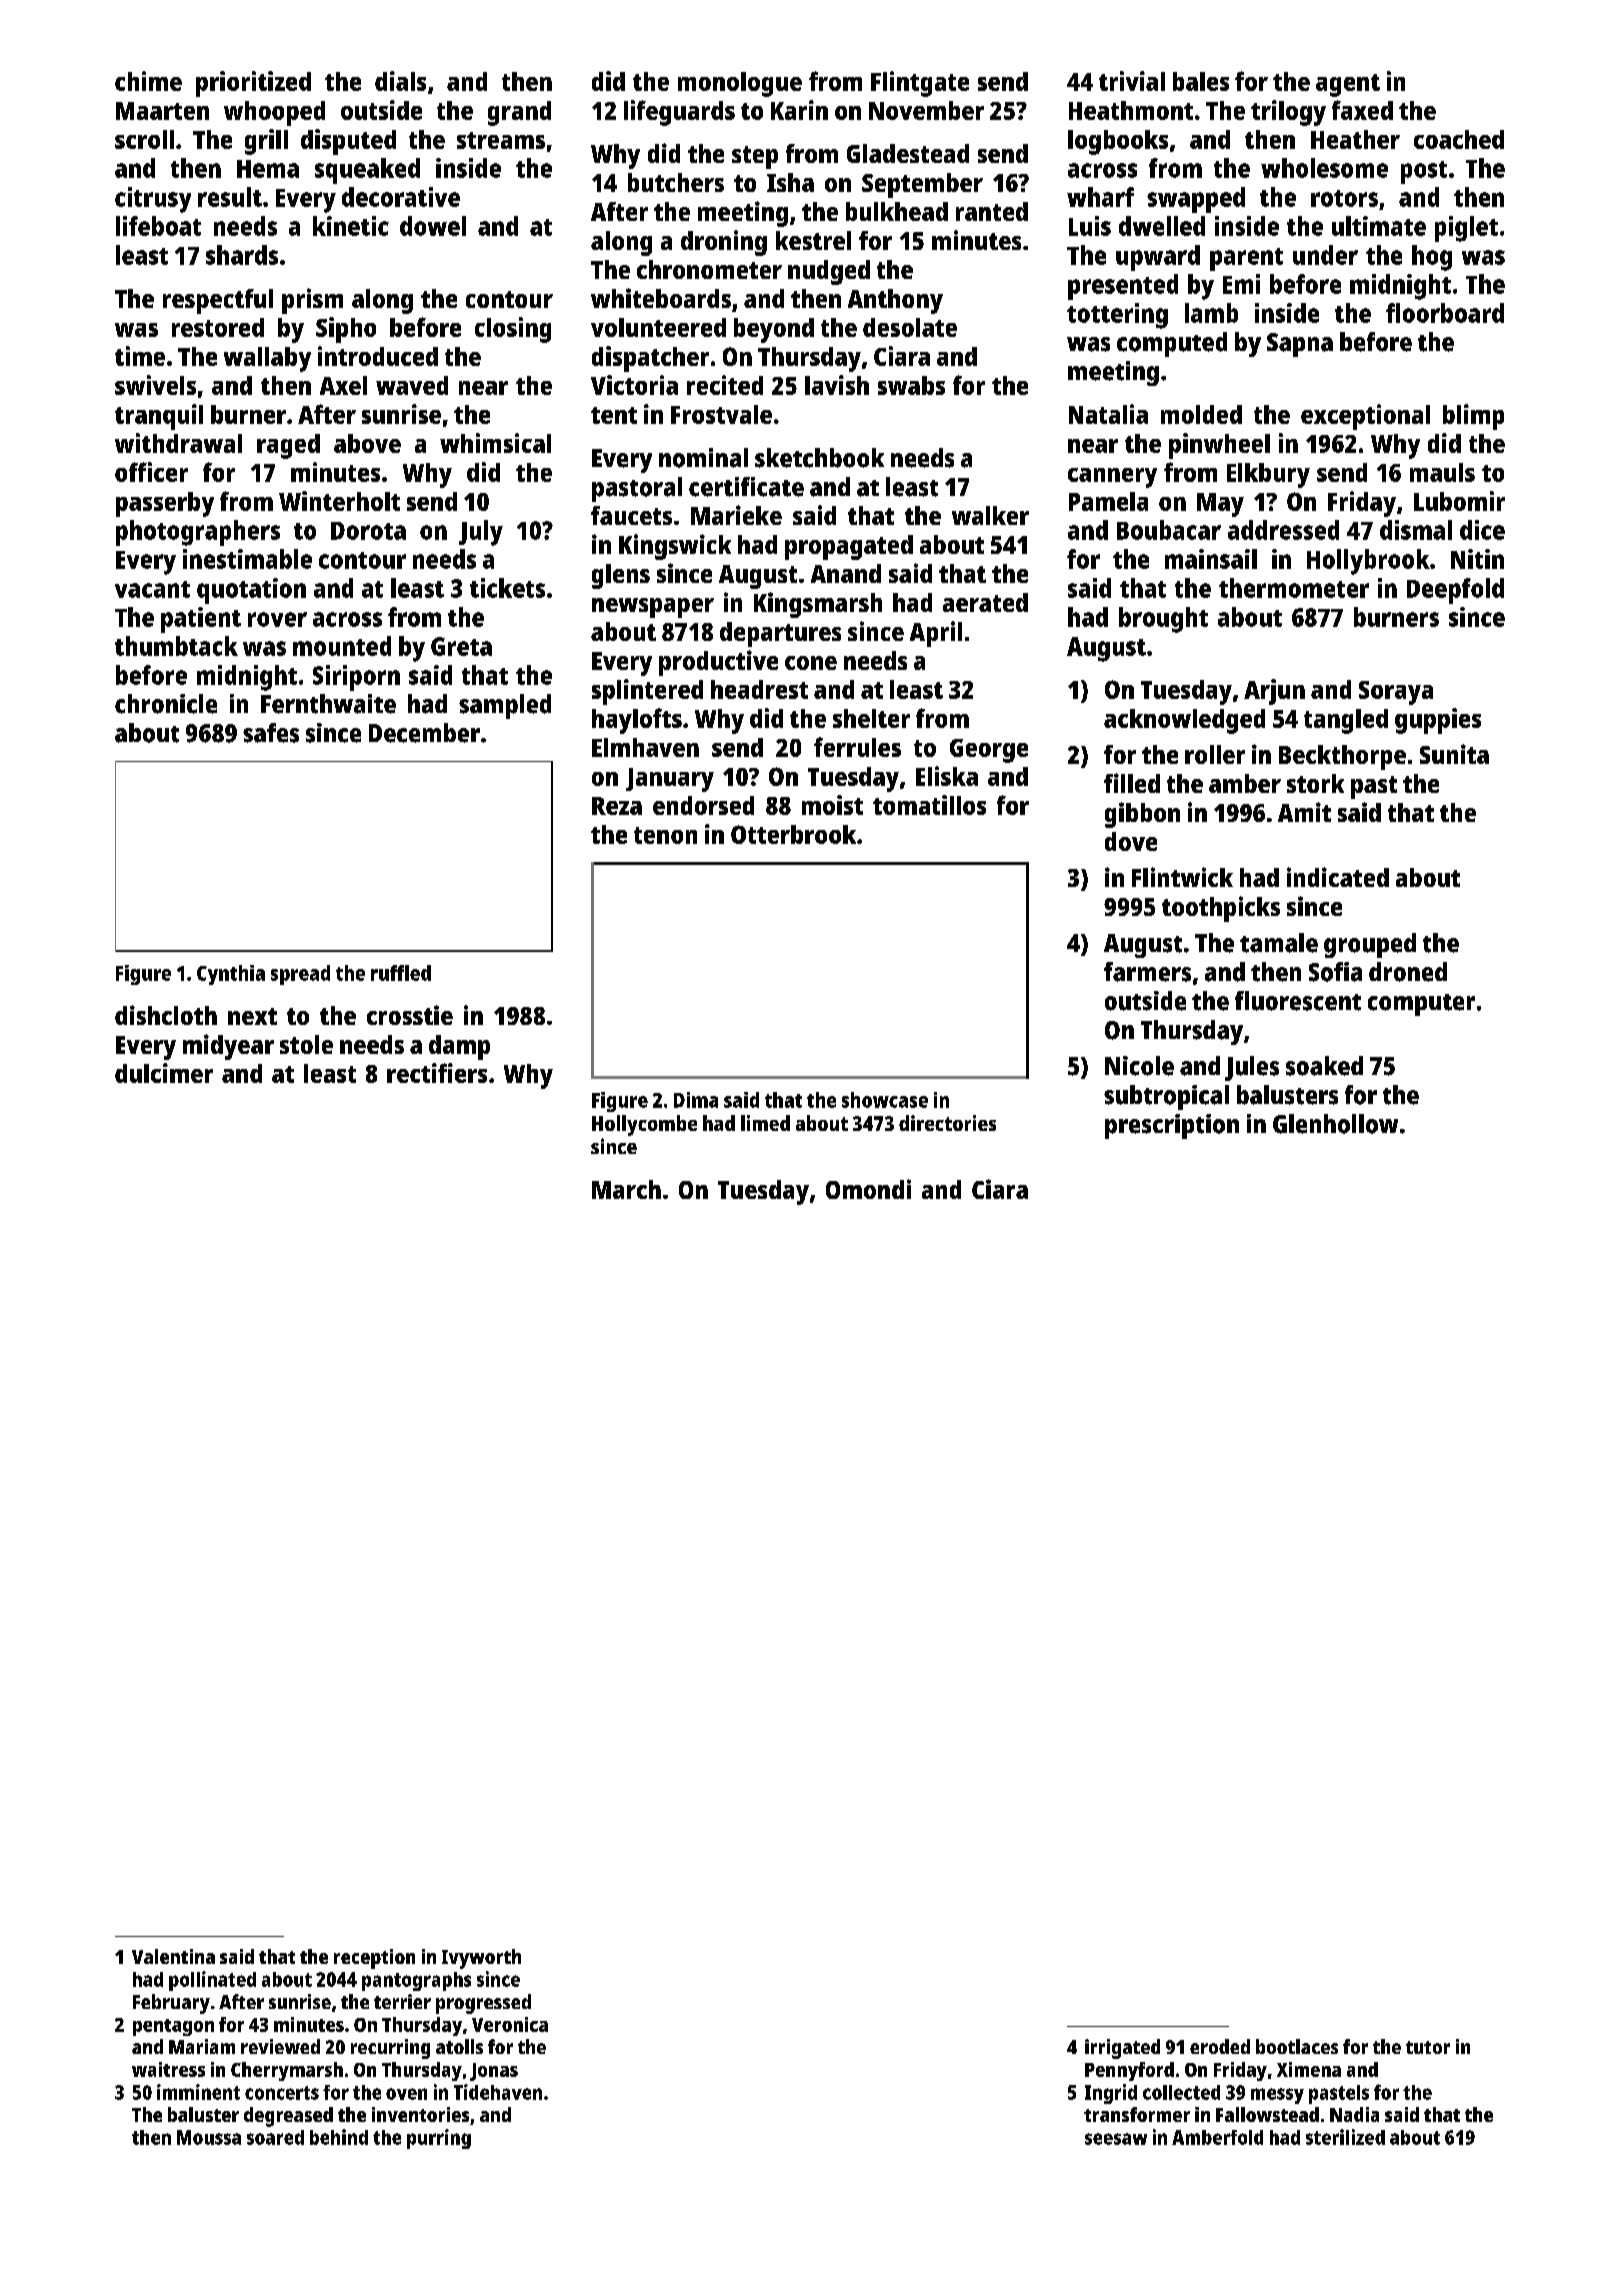 This image has height=2292, width=1620. Describe the element at coordinates (718, 663) in the image. I see `productive` at that location.
